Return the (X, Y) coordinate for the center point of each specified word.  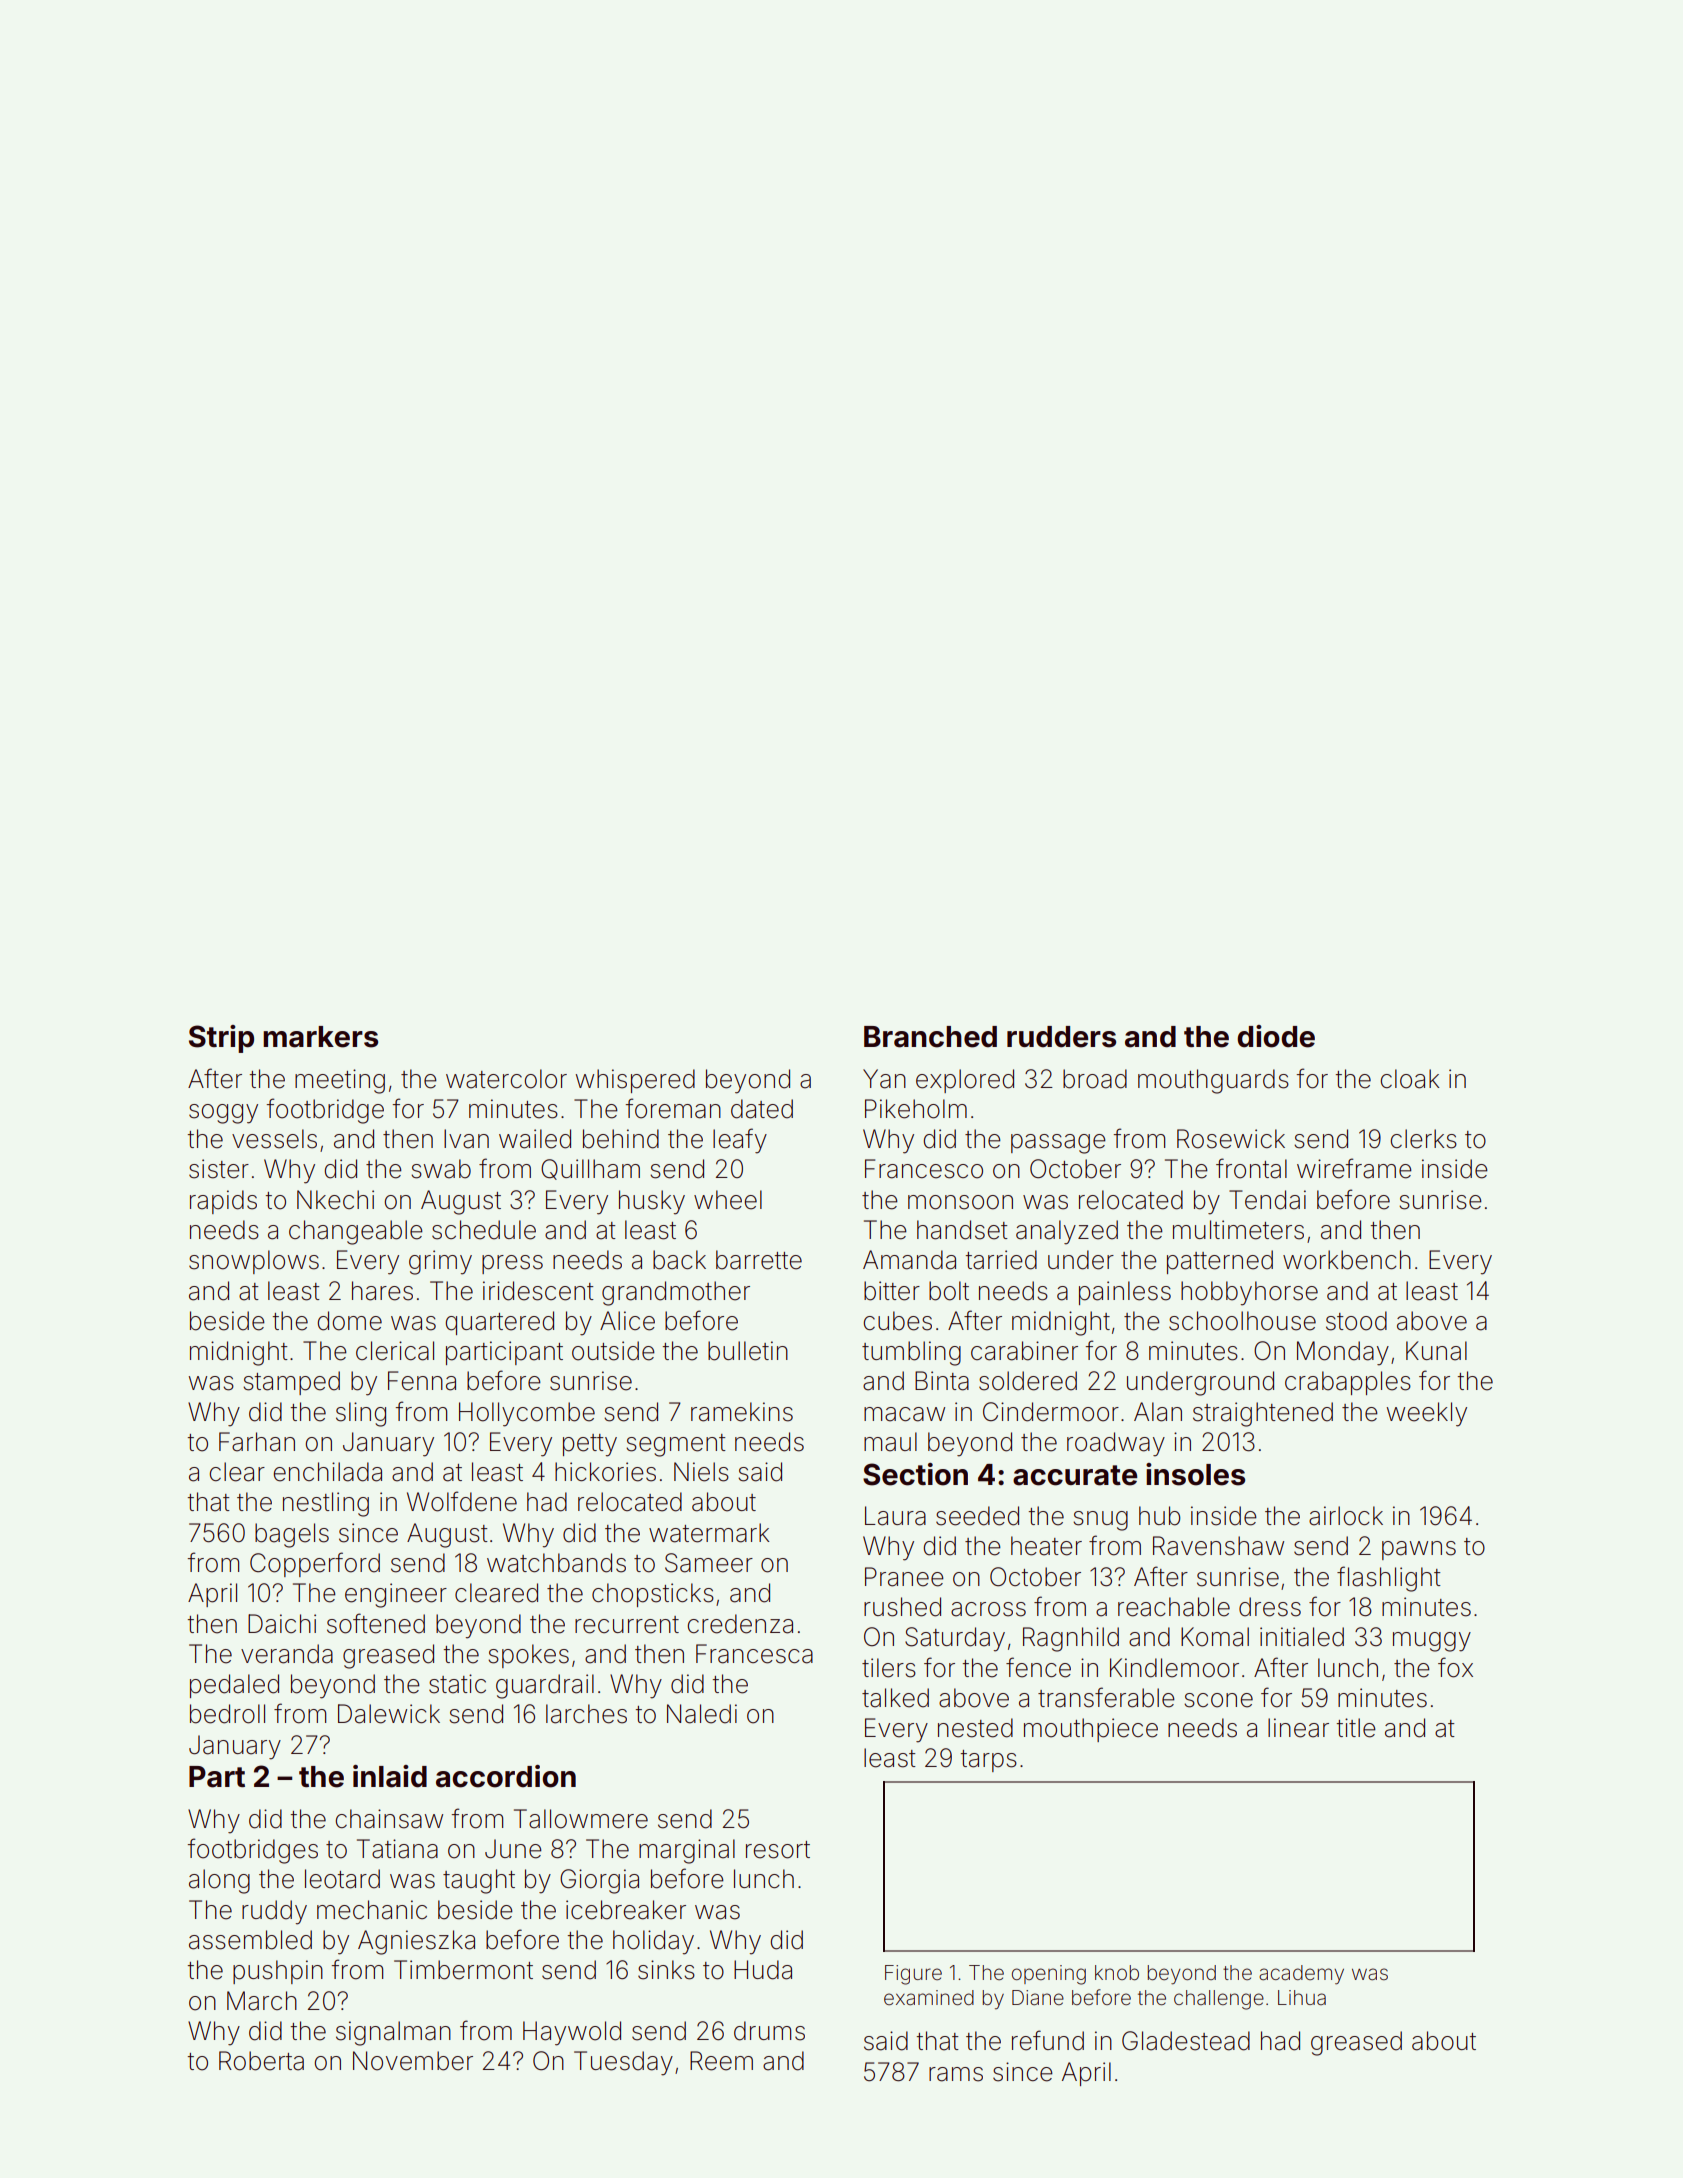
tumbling (911, 1353)
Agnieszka (416, 1942)
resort (778, 1850)
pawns (1419, 1550)
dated (762, 1109)
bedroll (227, 1714)
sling (361, 1414)
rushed (902, 1607)
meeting (340, 1081)
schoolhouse (1242, 1321)
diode (1276, 1036)
